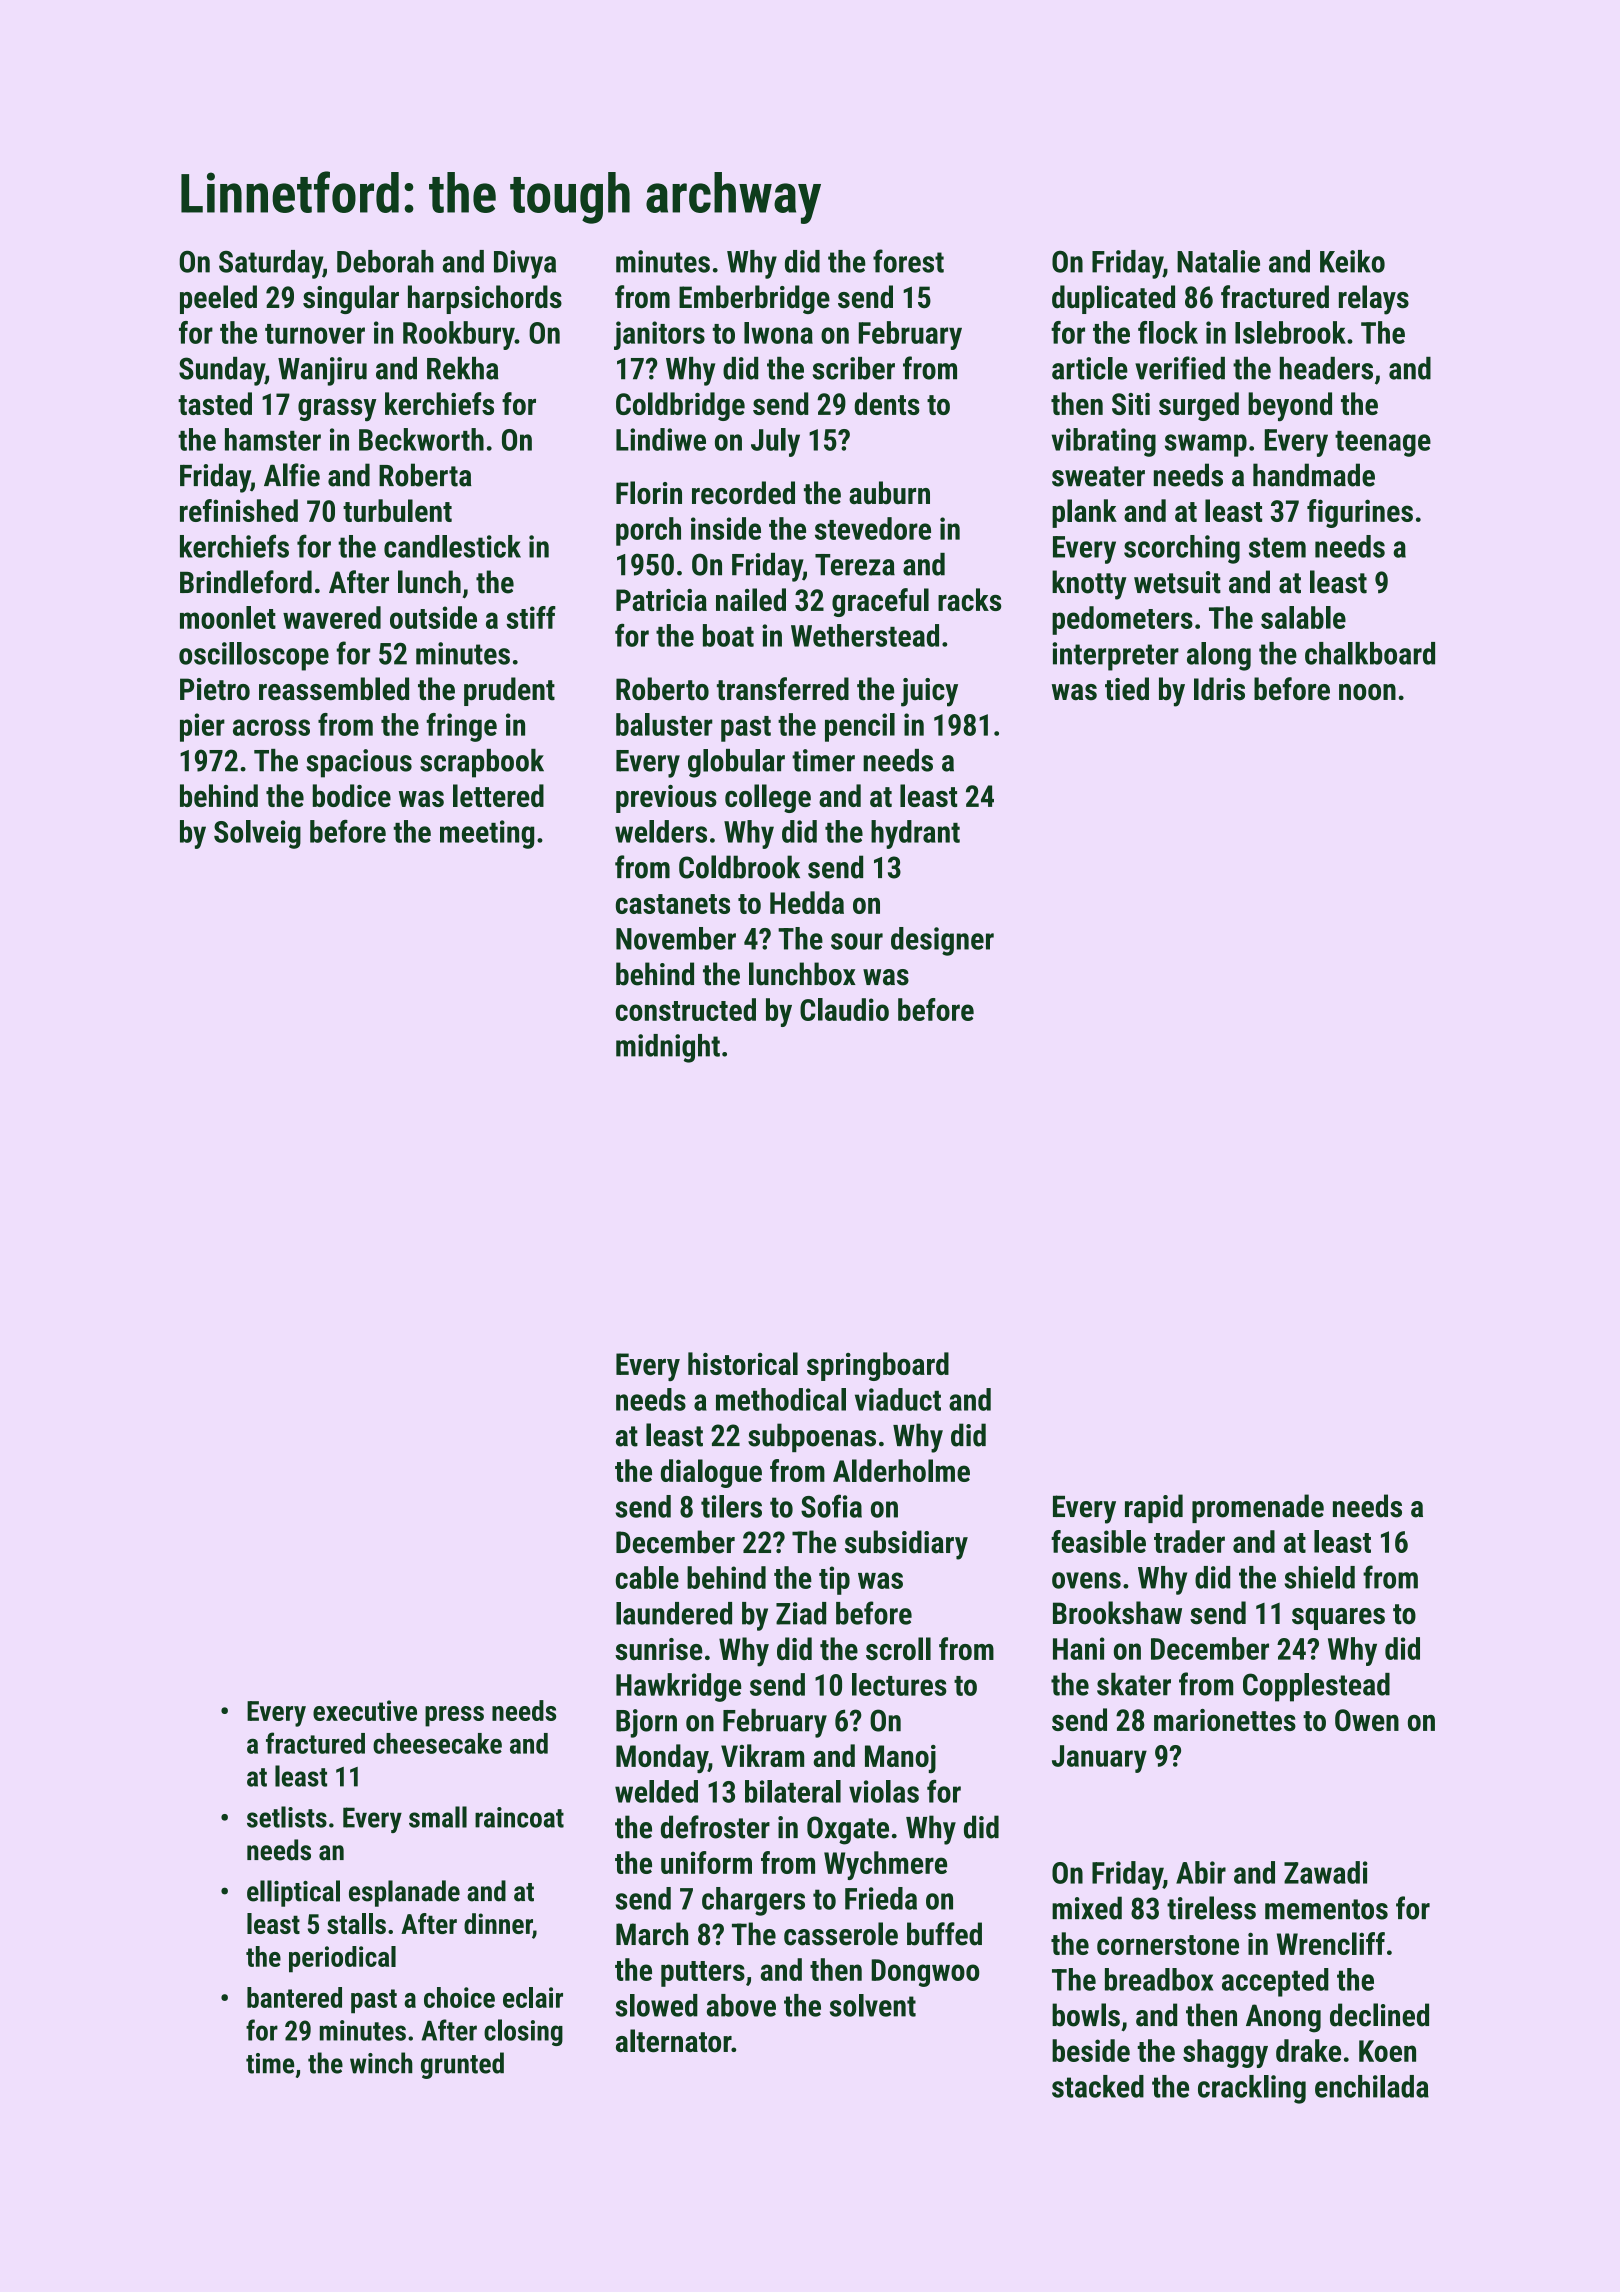 The image size is (1620, 2292). I want to click on historical, so click(743, 1363).
